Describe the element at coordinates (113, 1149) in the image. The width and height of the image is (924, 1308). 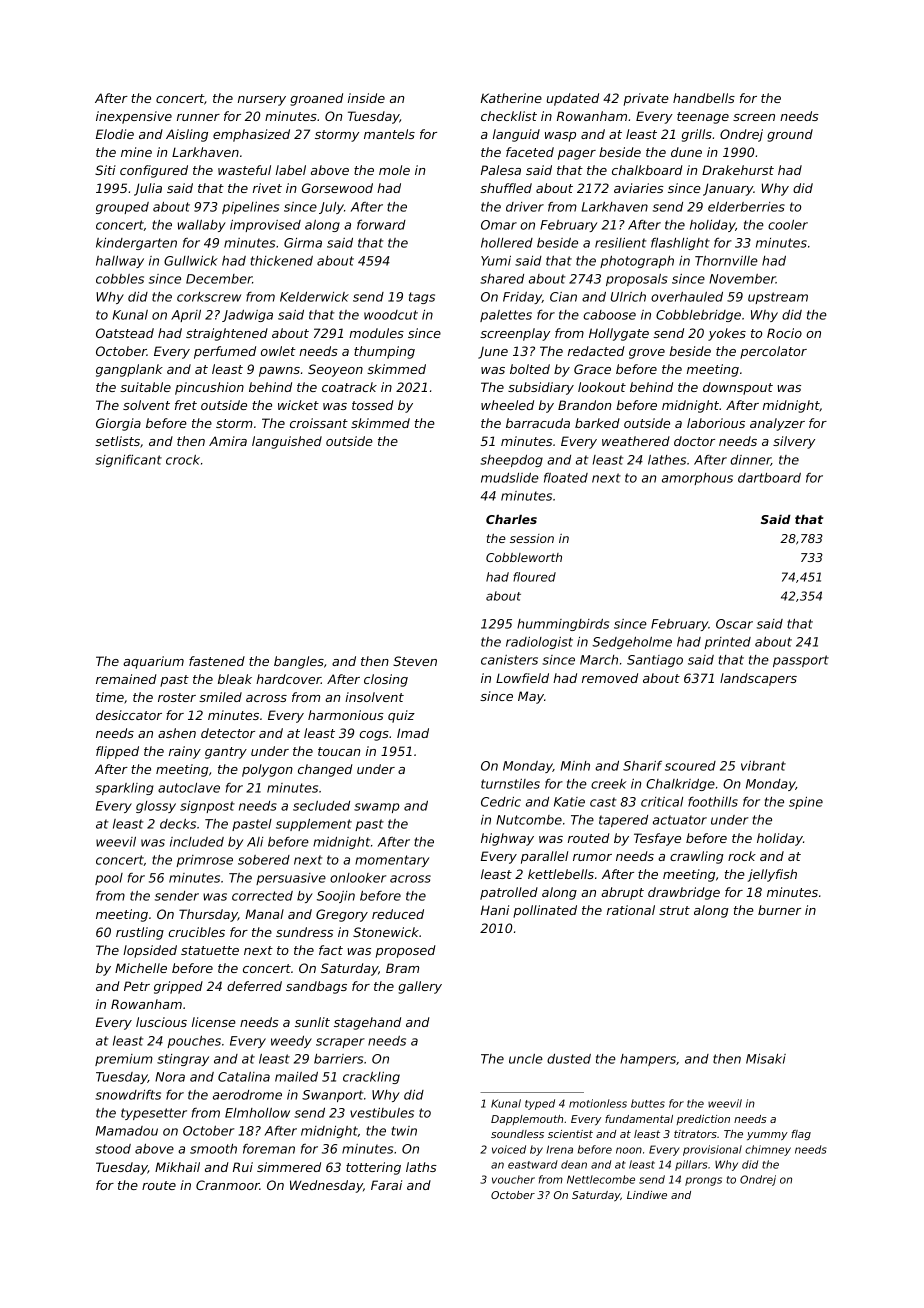
I see `stood` at that location.
